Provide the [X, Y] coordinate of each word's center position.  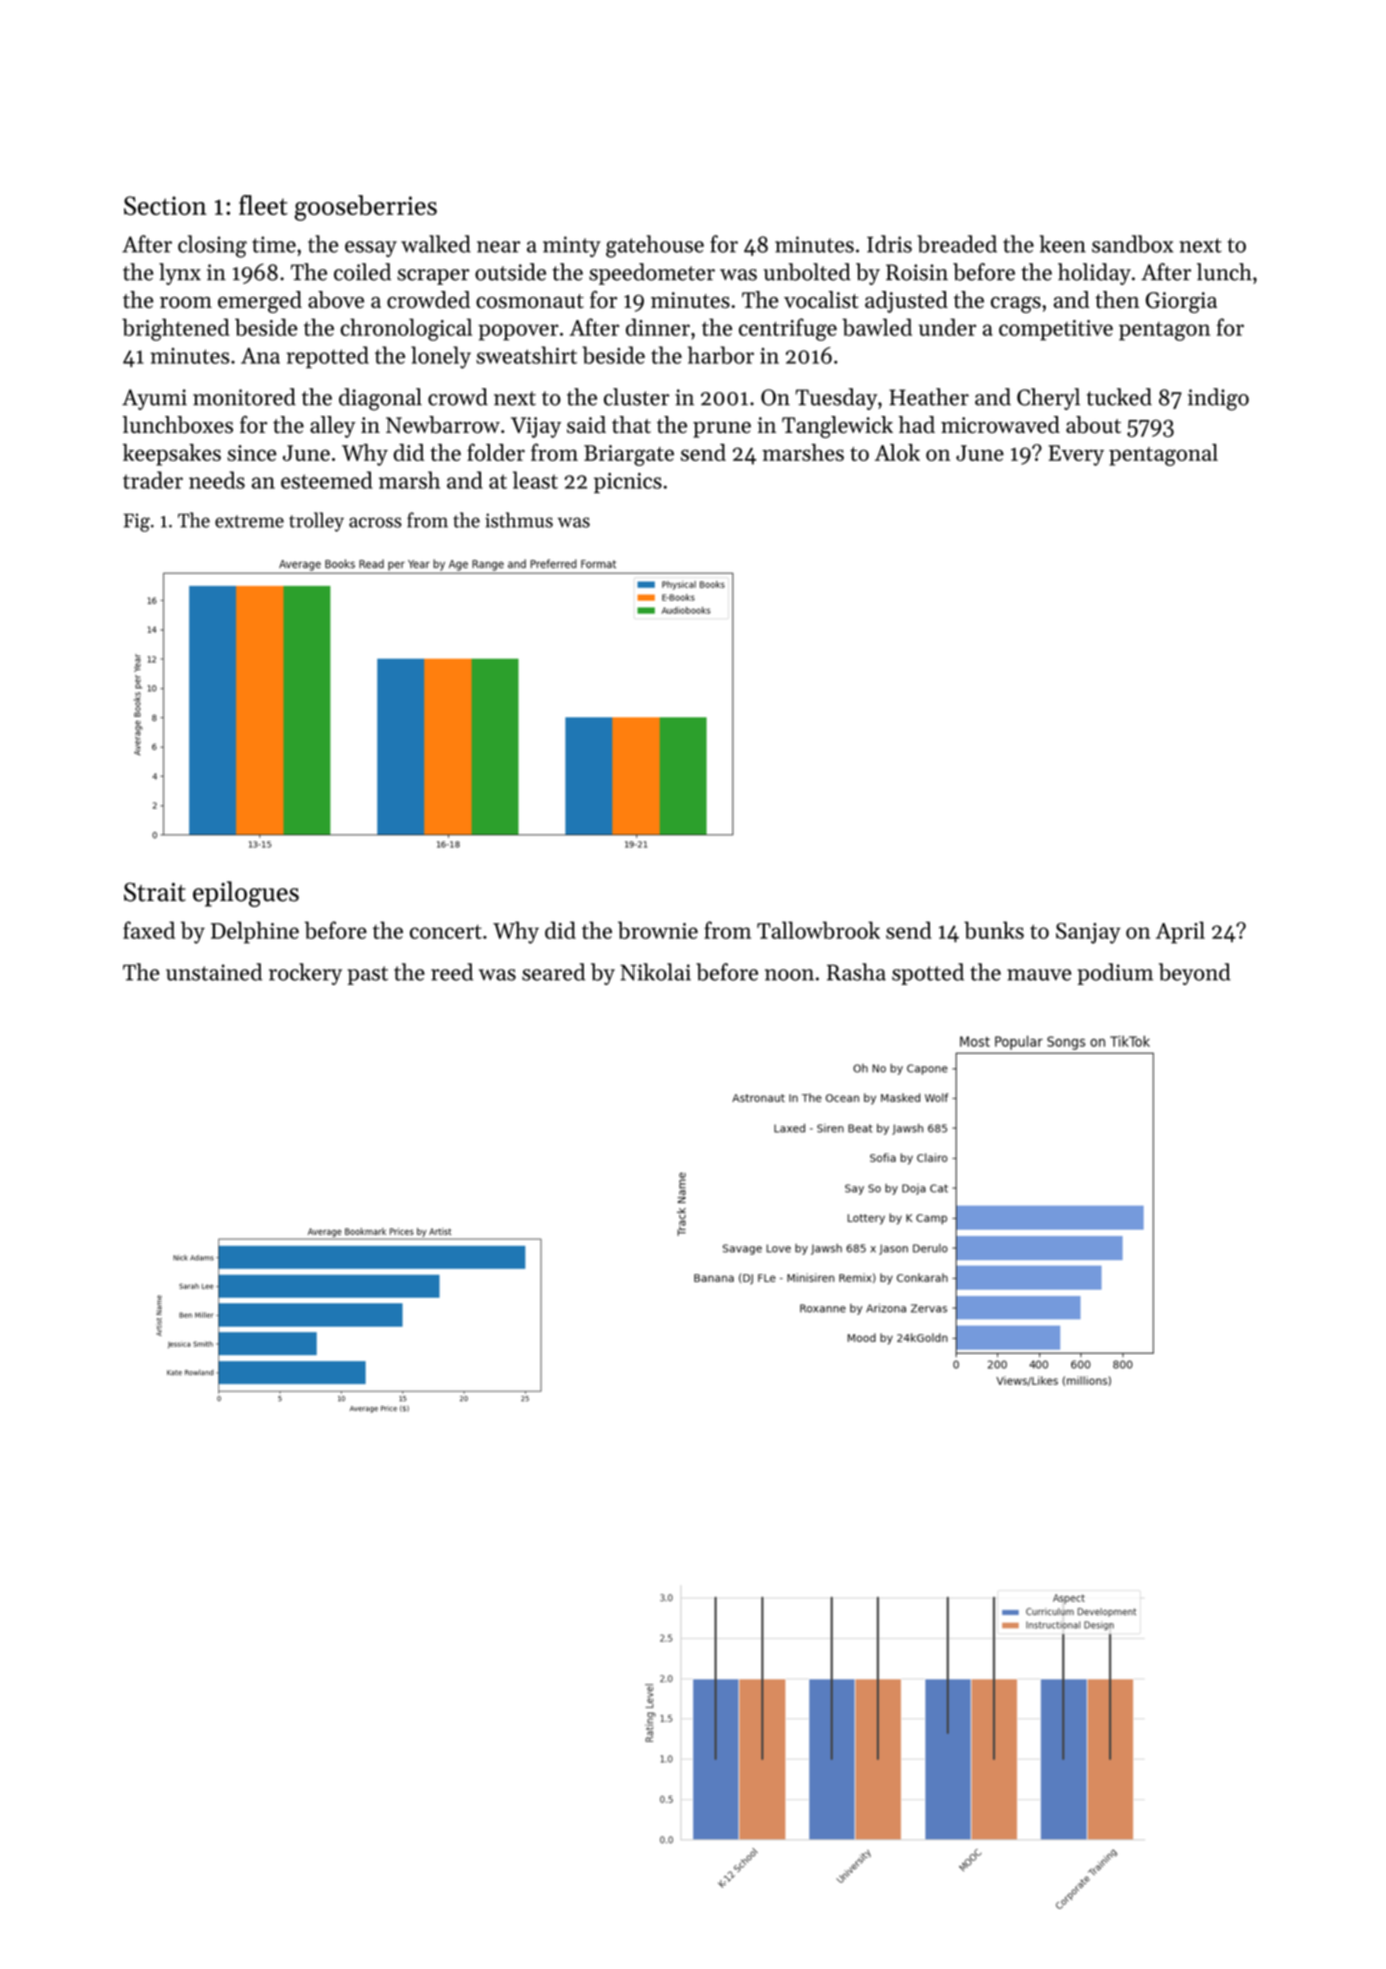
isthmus [519, 520]
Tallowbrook [818, 930]
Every [1076, 455]
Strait [155, 892]
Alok [897, 452]
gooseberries [365, 208]
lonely [441, 357]
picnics [628, 483]
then [1117, 299]
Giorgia [1181, 302]
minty [572, 246]
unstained [214, 972]
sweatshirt [526, 355]
